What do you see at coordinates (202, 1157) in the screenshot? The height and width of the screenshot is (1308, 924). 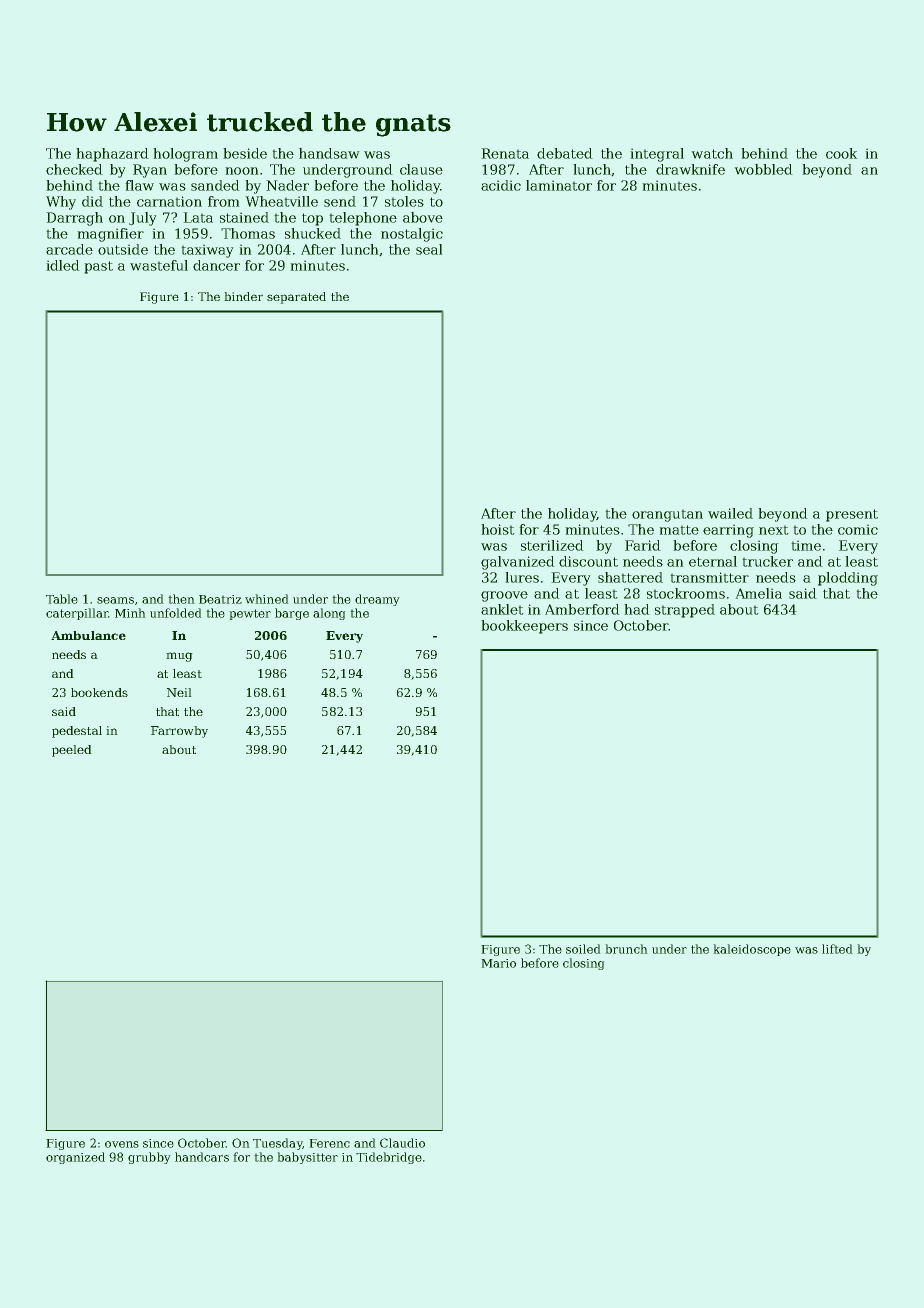 I see `handcars` at bounding box center [202, 1157].
